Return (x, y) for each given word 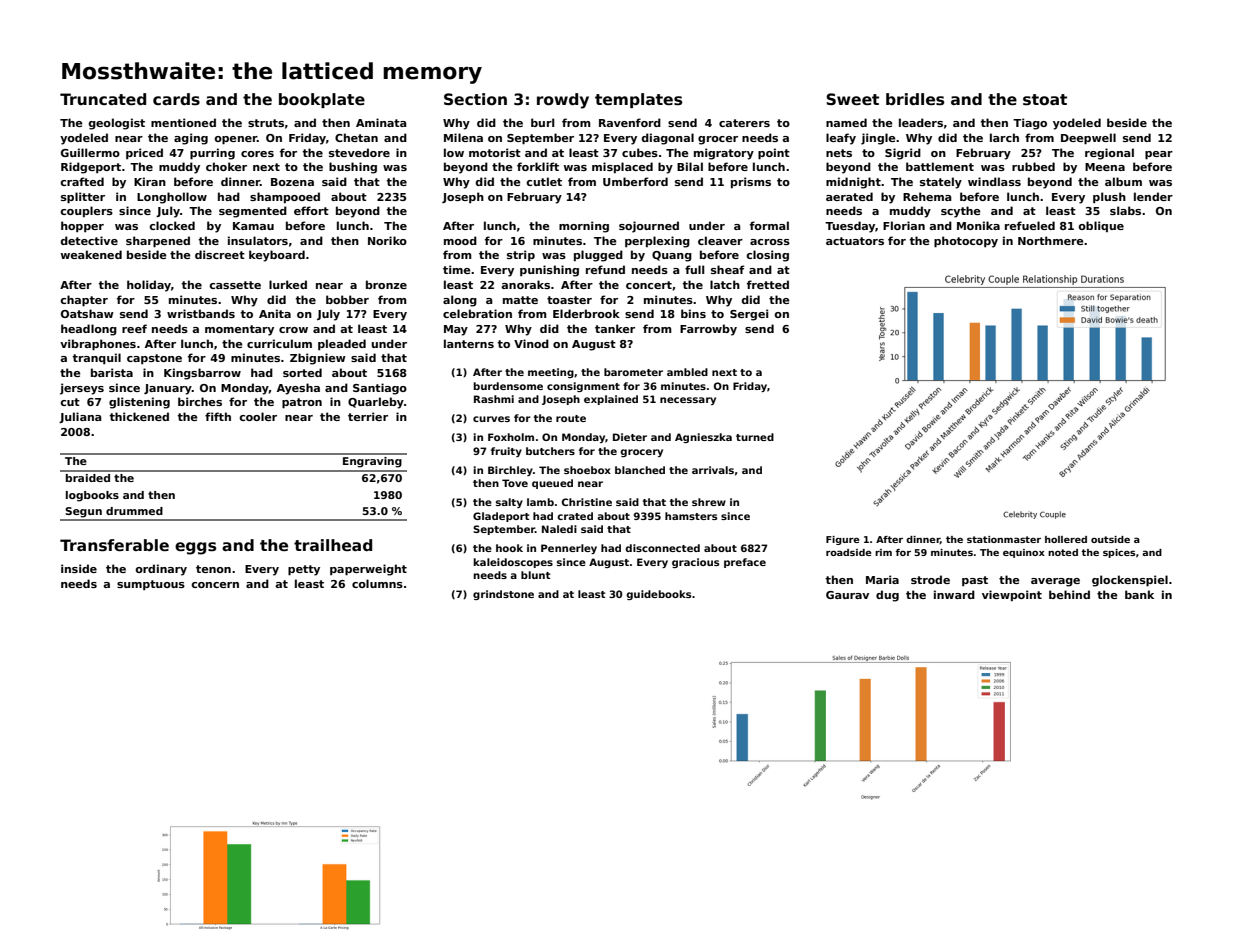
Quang (672, 256)
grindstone (503, 595)
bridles (915, 99)
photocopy (966, 242)
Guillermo (90, 152)
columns (377, 583)
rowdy (563, 101)
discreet (220, 254)
